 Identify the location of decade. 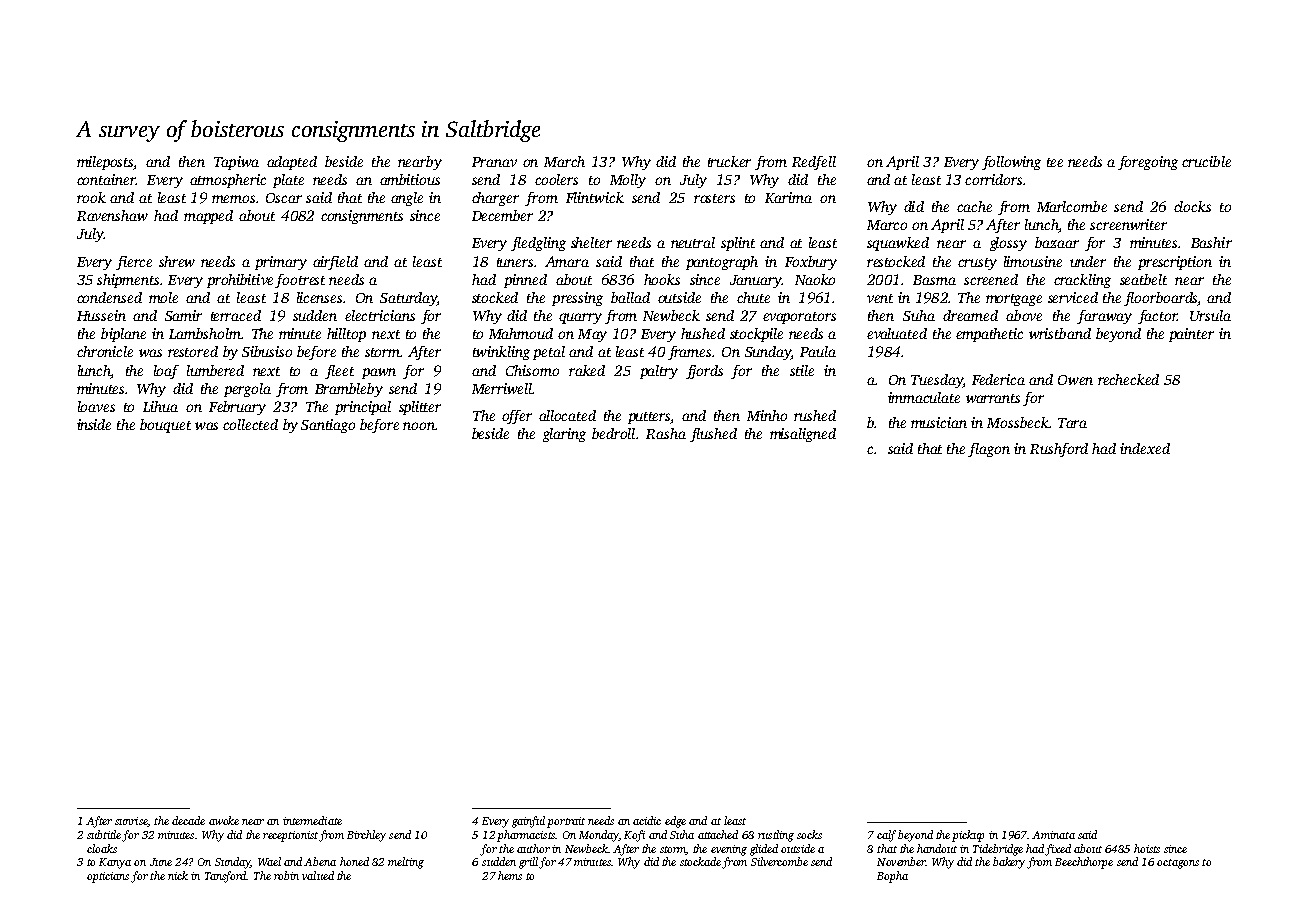
(188, 820).
